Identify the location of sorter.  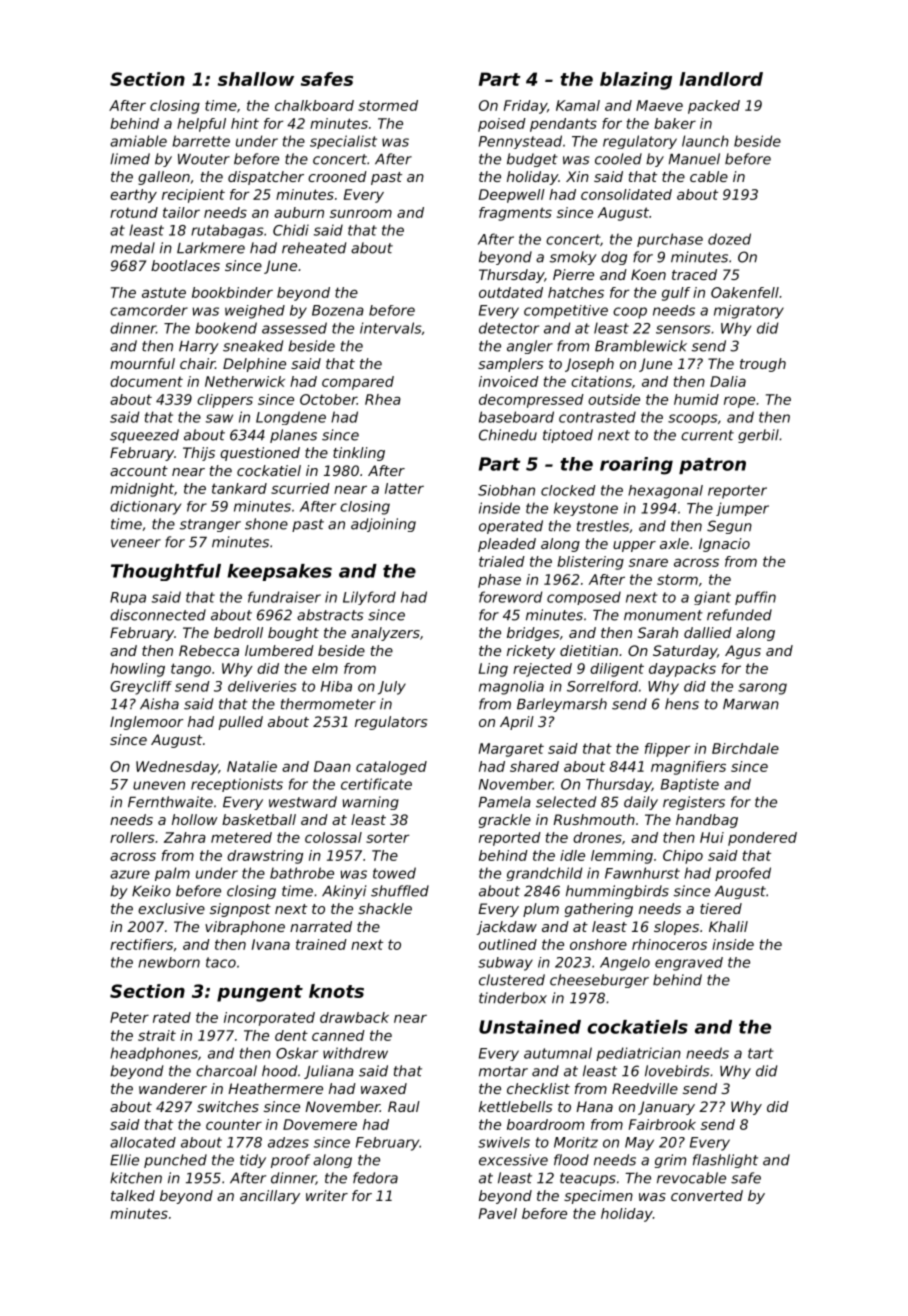
(388, 837).
